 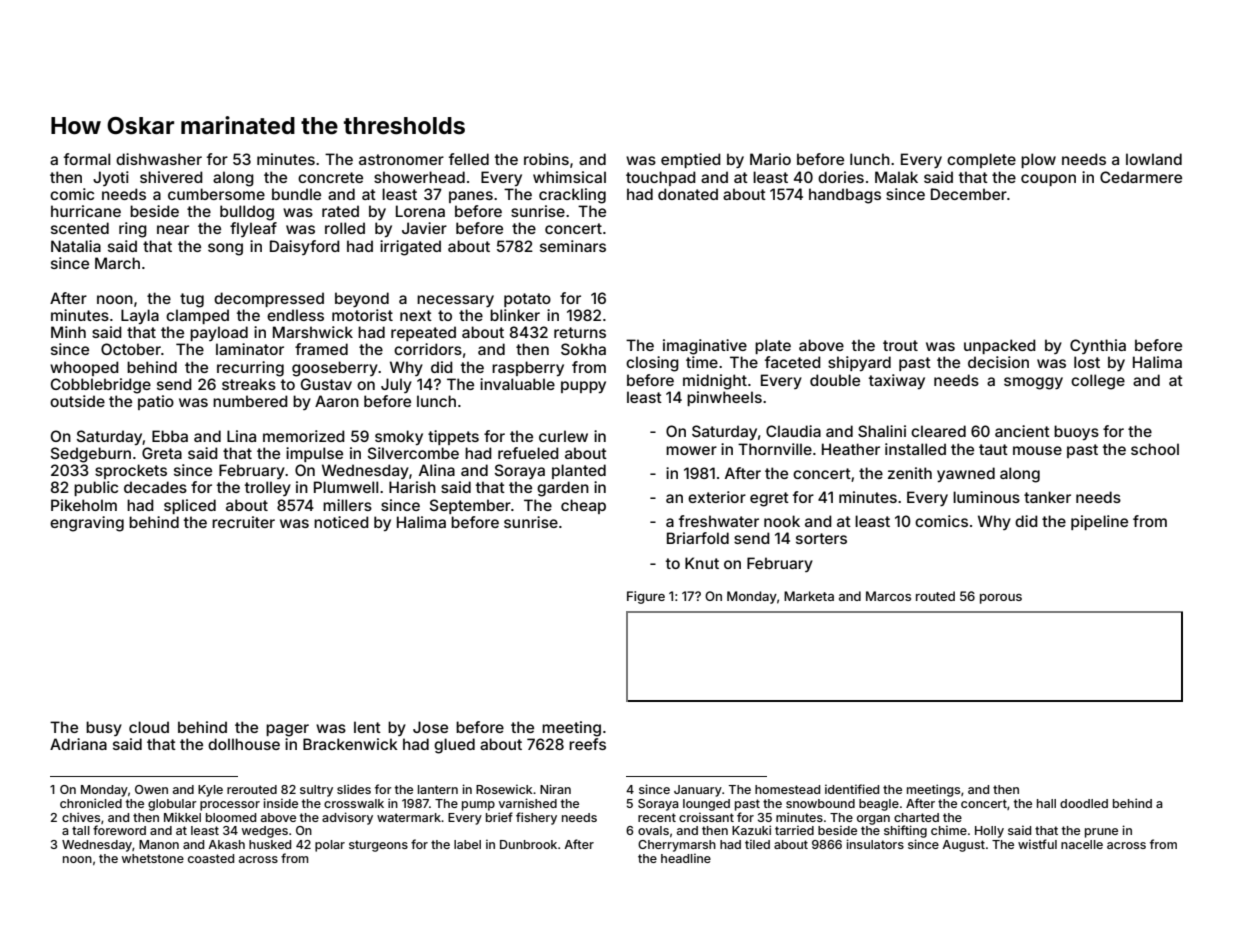 I want to click on September, so click(x=470, y=506).
